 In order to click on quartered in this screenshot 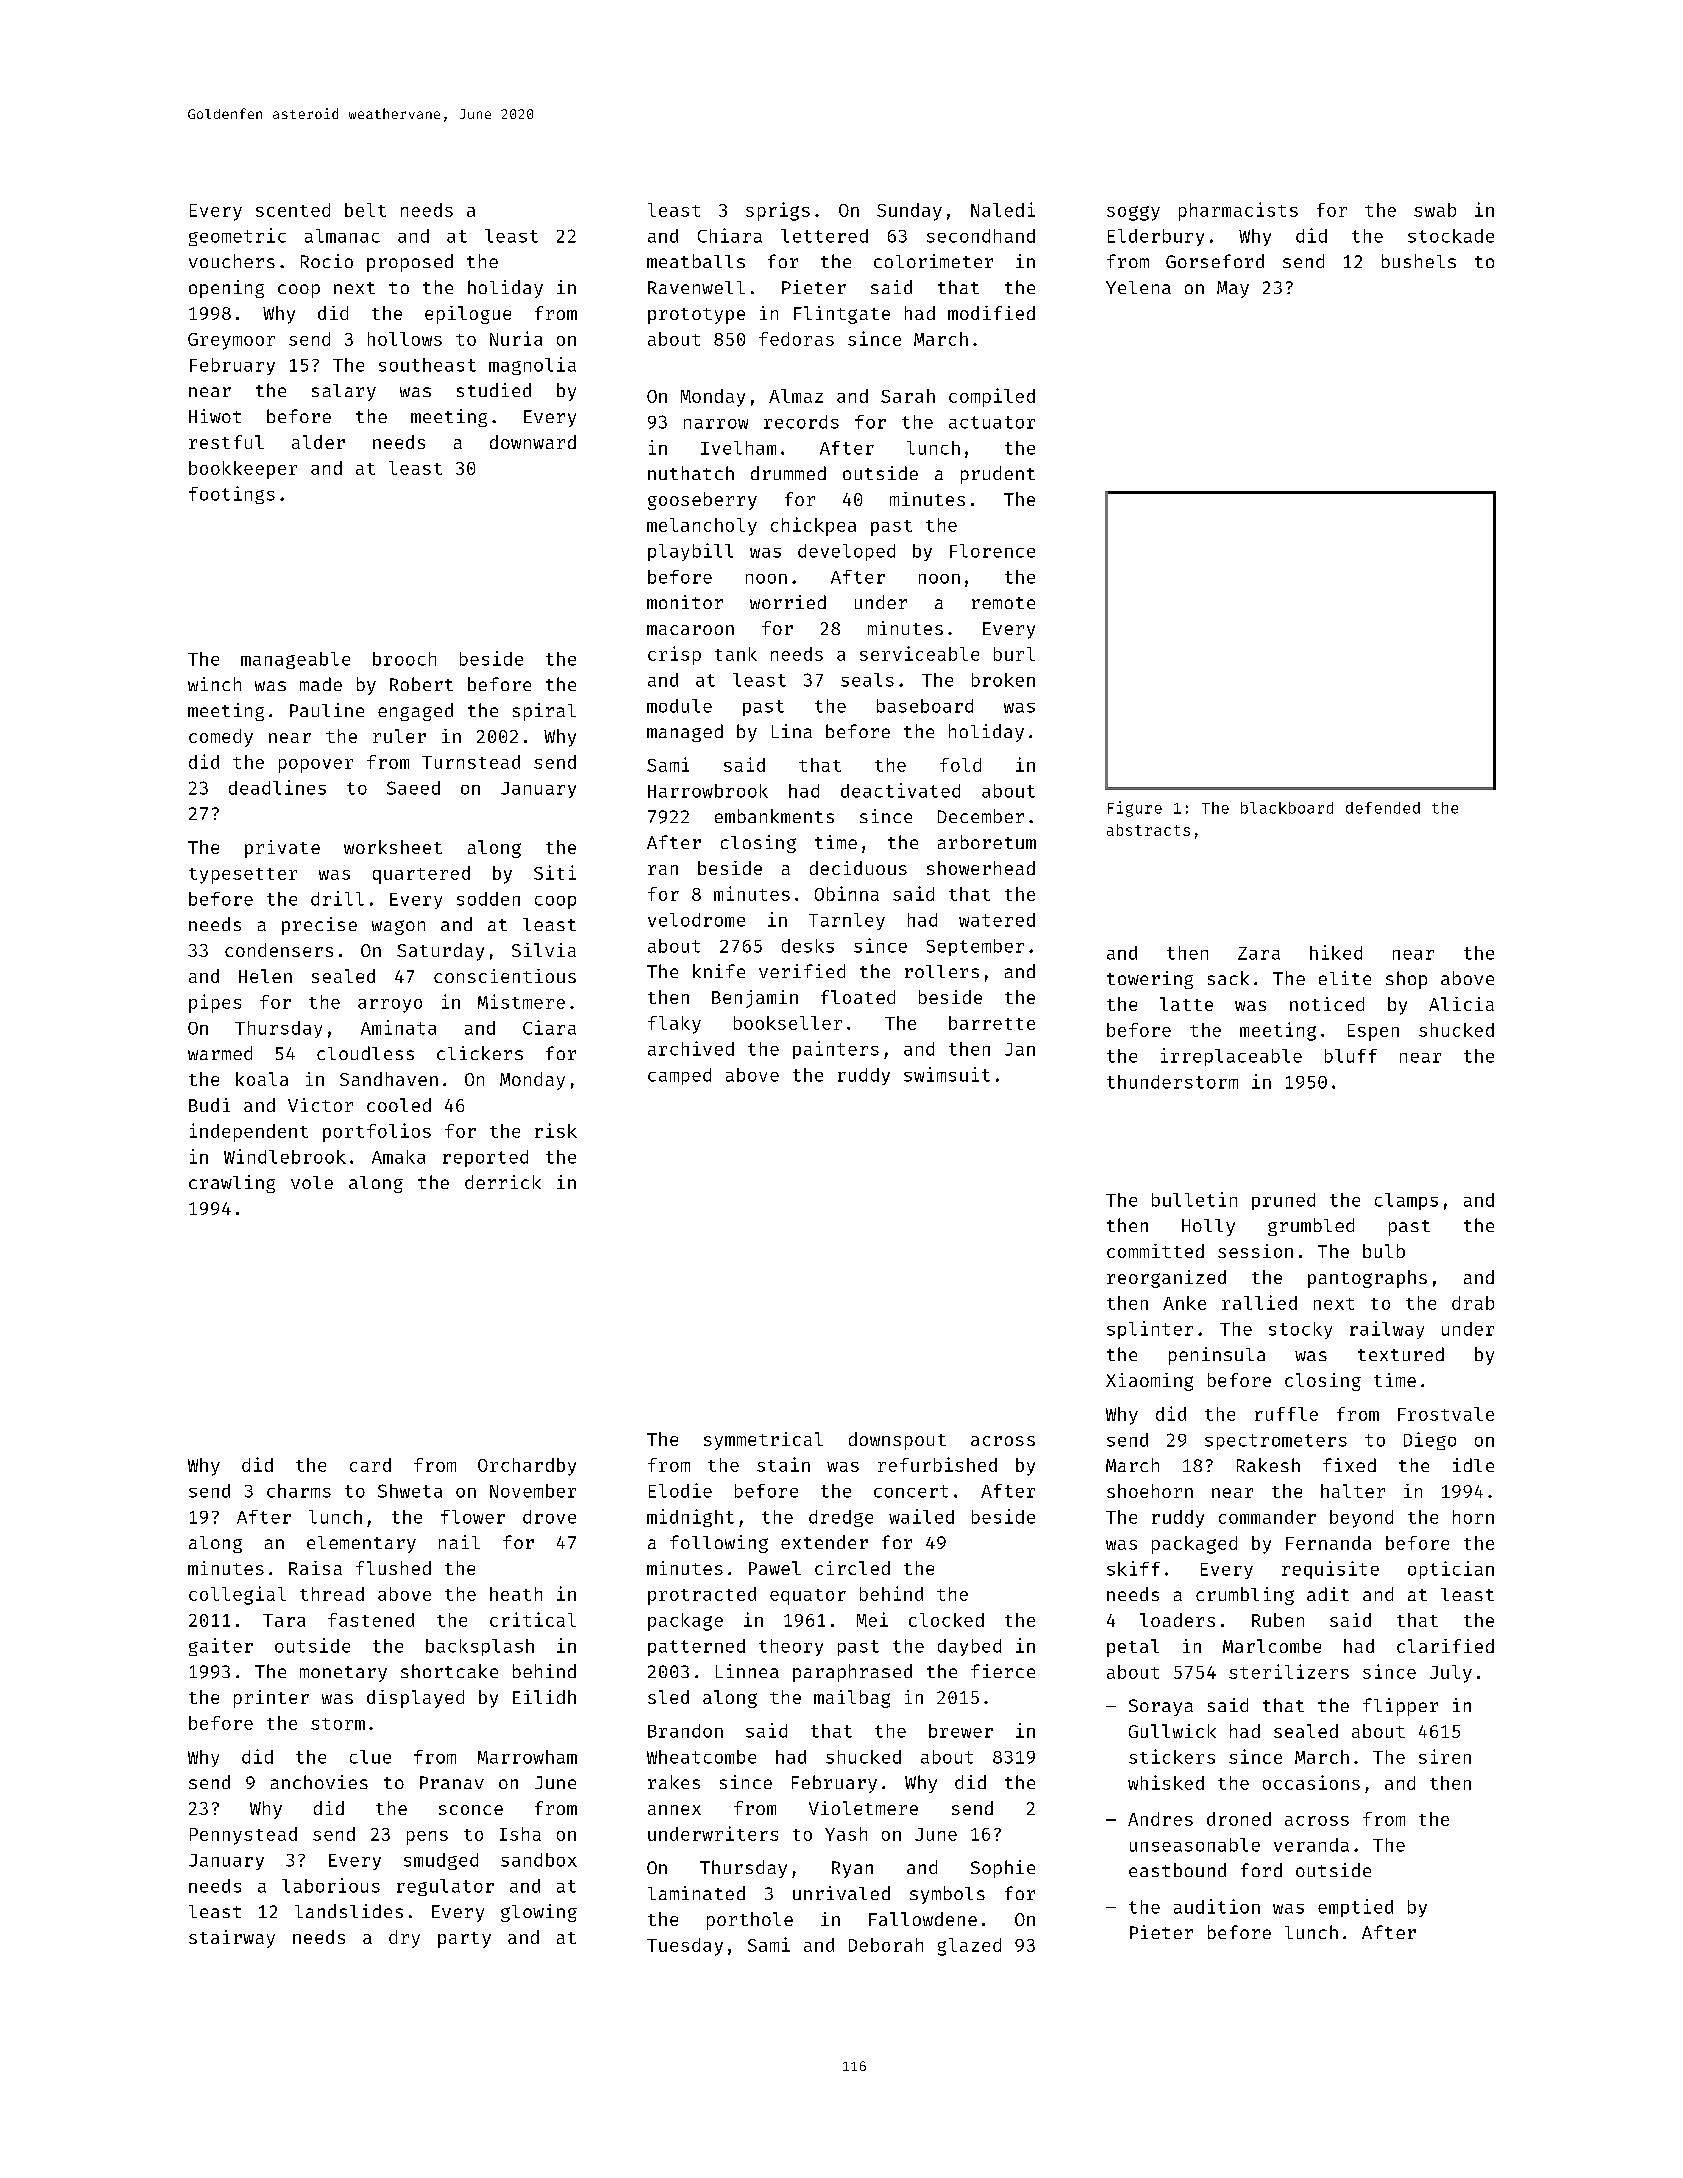, I will do `click(421, 875)`.
